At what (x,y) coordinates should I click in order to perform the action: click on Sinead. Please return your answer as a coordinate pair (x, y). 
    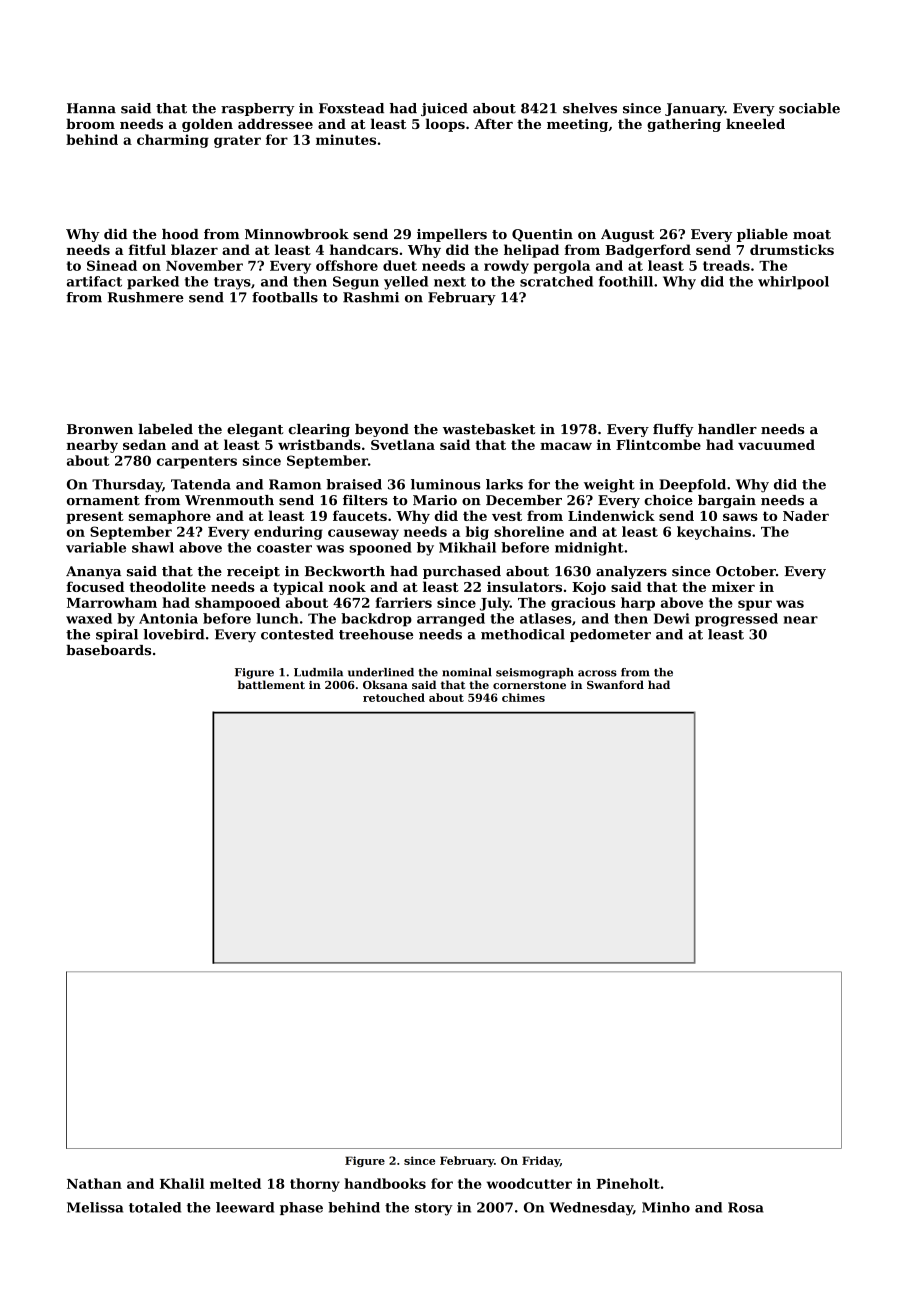
    Looking at the image, I should click on (112, 265).
